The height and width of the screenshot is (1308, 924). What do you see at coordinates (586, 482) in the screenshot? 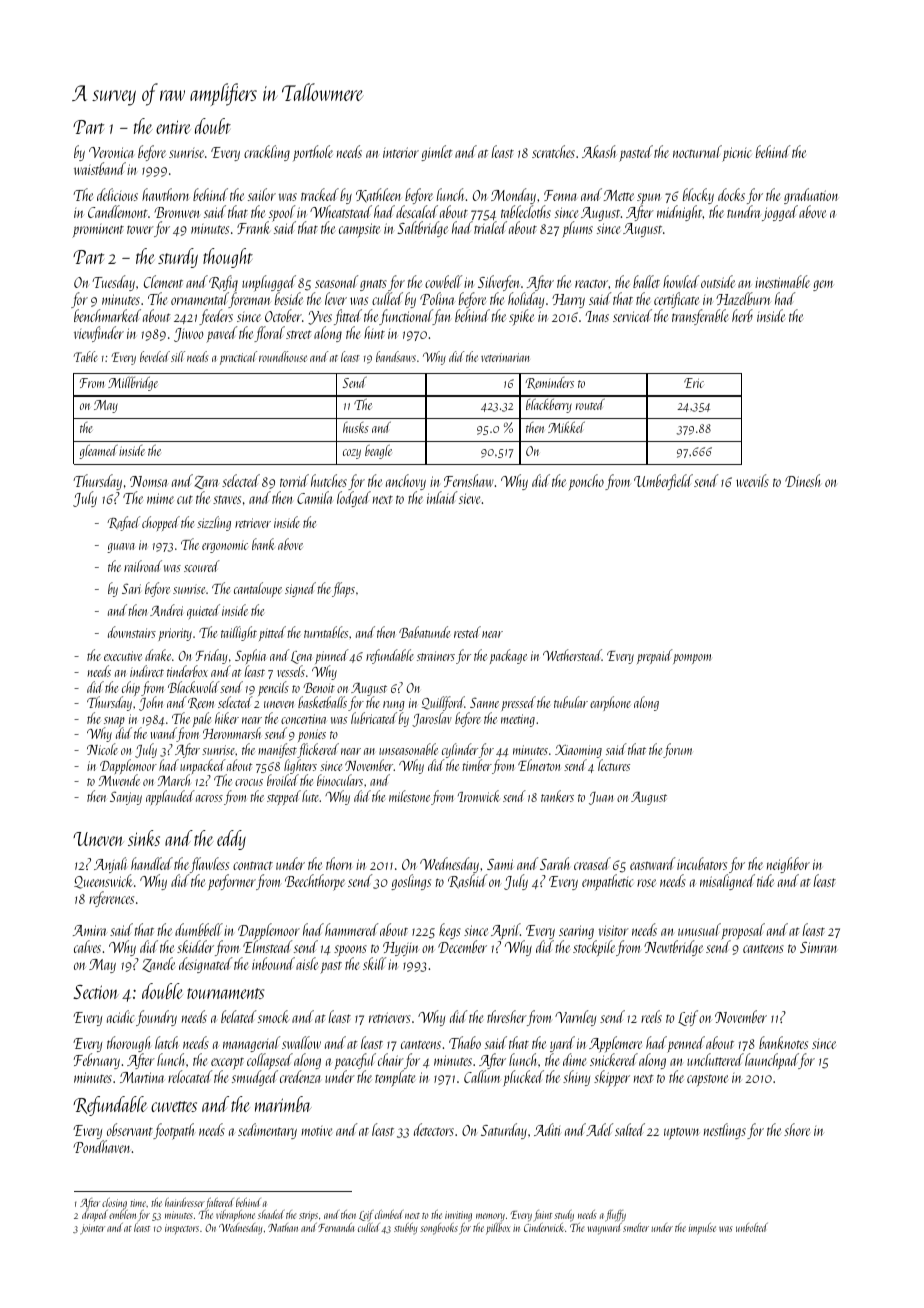
I see `poncho` at bounding box center [586, 482].
